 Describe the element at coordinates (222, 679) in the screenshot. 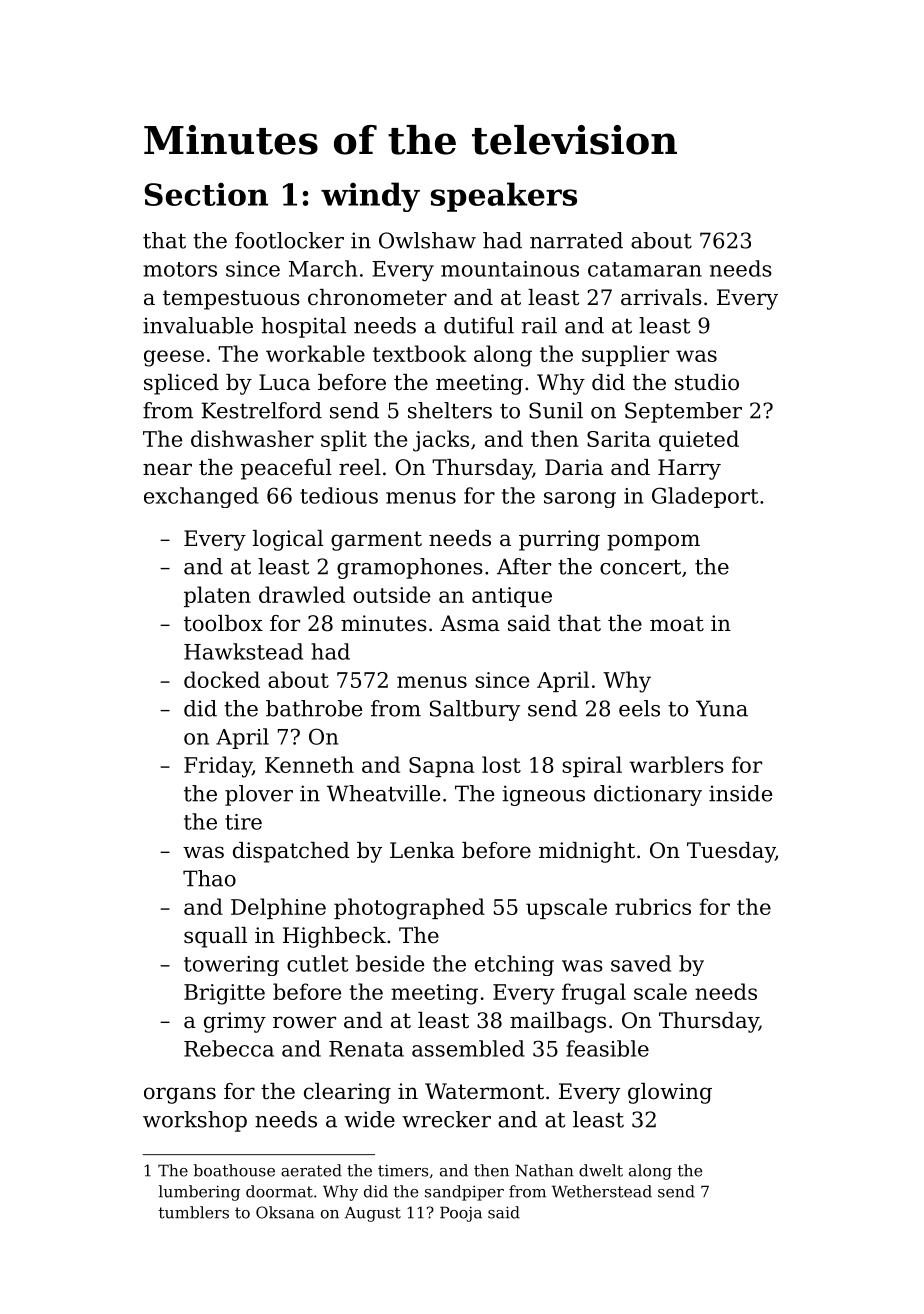

I see `docked` at that location.
